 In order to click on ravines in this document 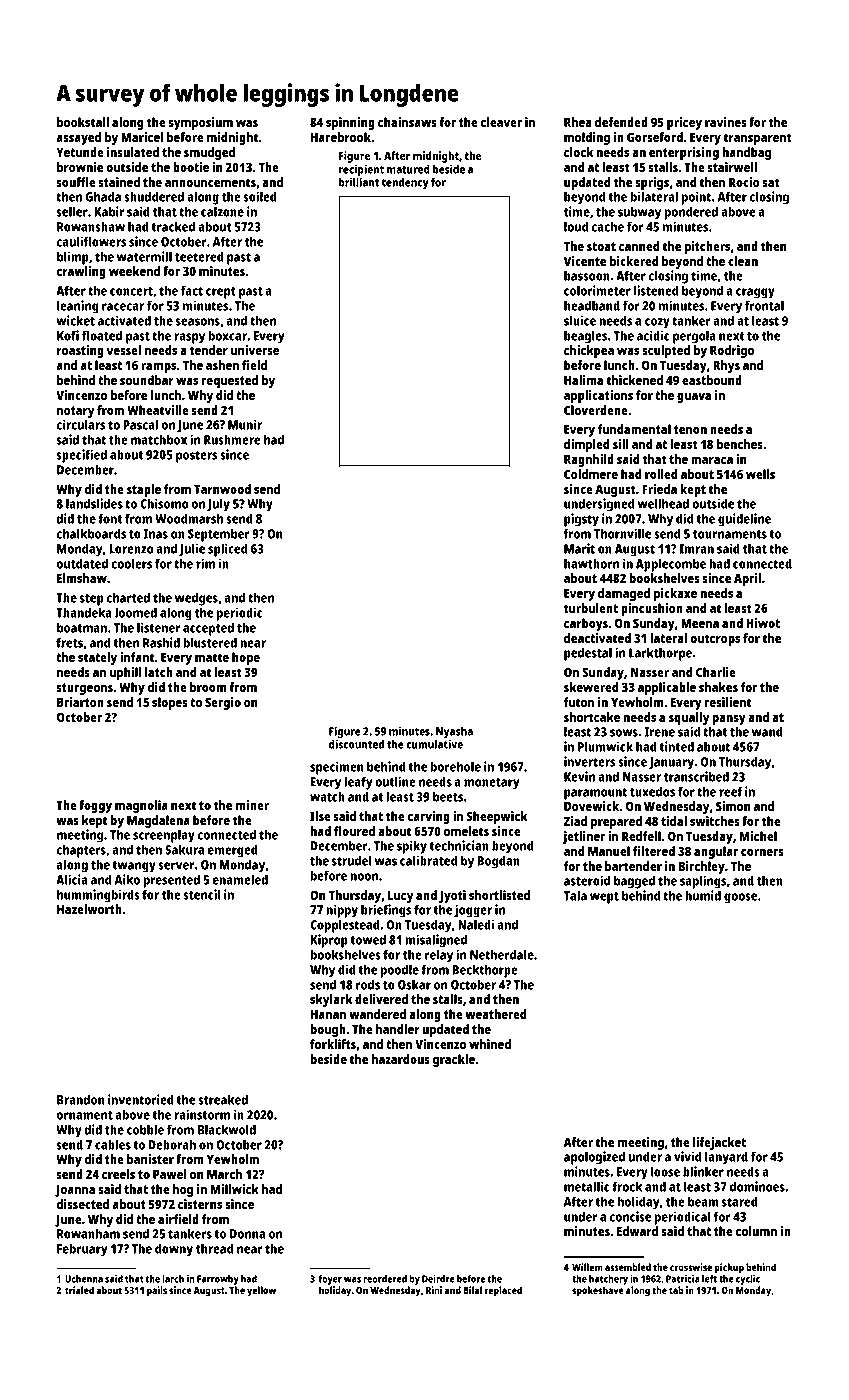, I will do `click(726, 122)`.
